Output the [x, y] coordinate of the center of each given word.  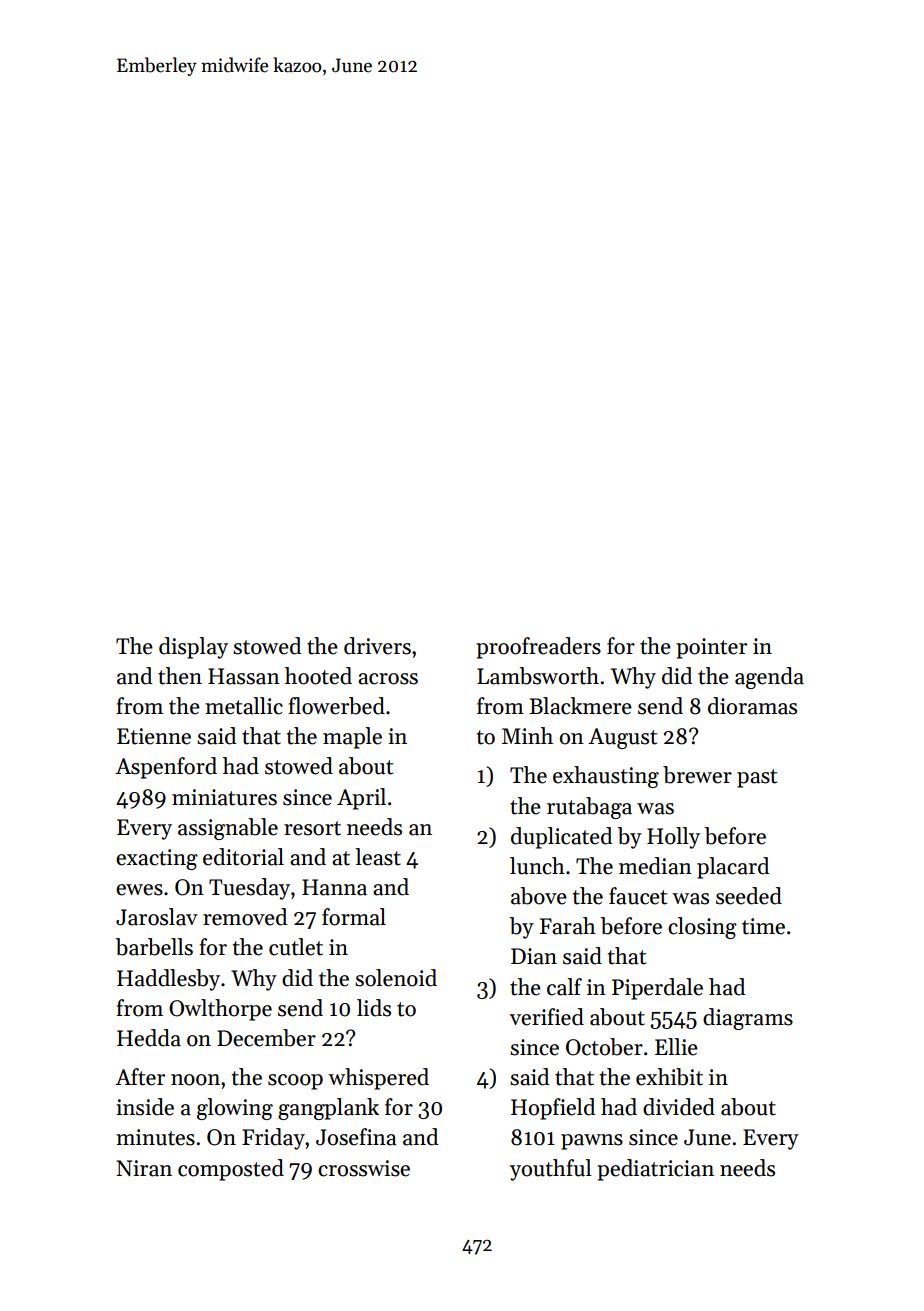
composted [231, 1170]
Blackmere [580, 706]
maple [352, 738]
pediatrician [655, 1170]
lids [374, 1008]
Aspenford [166, 768]
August [622, 738]
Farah [568, 926]
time [763, 926]
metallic [244, 706]
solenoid [396, 978]
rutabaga [589, 808]
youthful [551, 1170]
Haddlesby [168, 980]
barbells [154, 947]
